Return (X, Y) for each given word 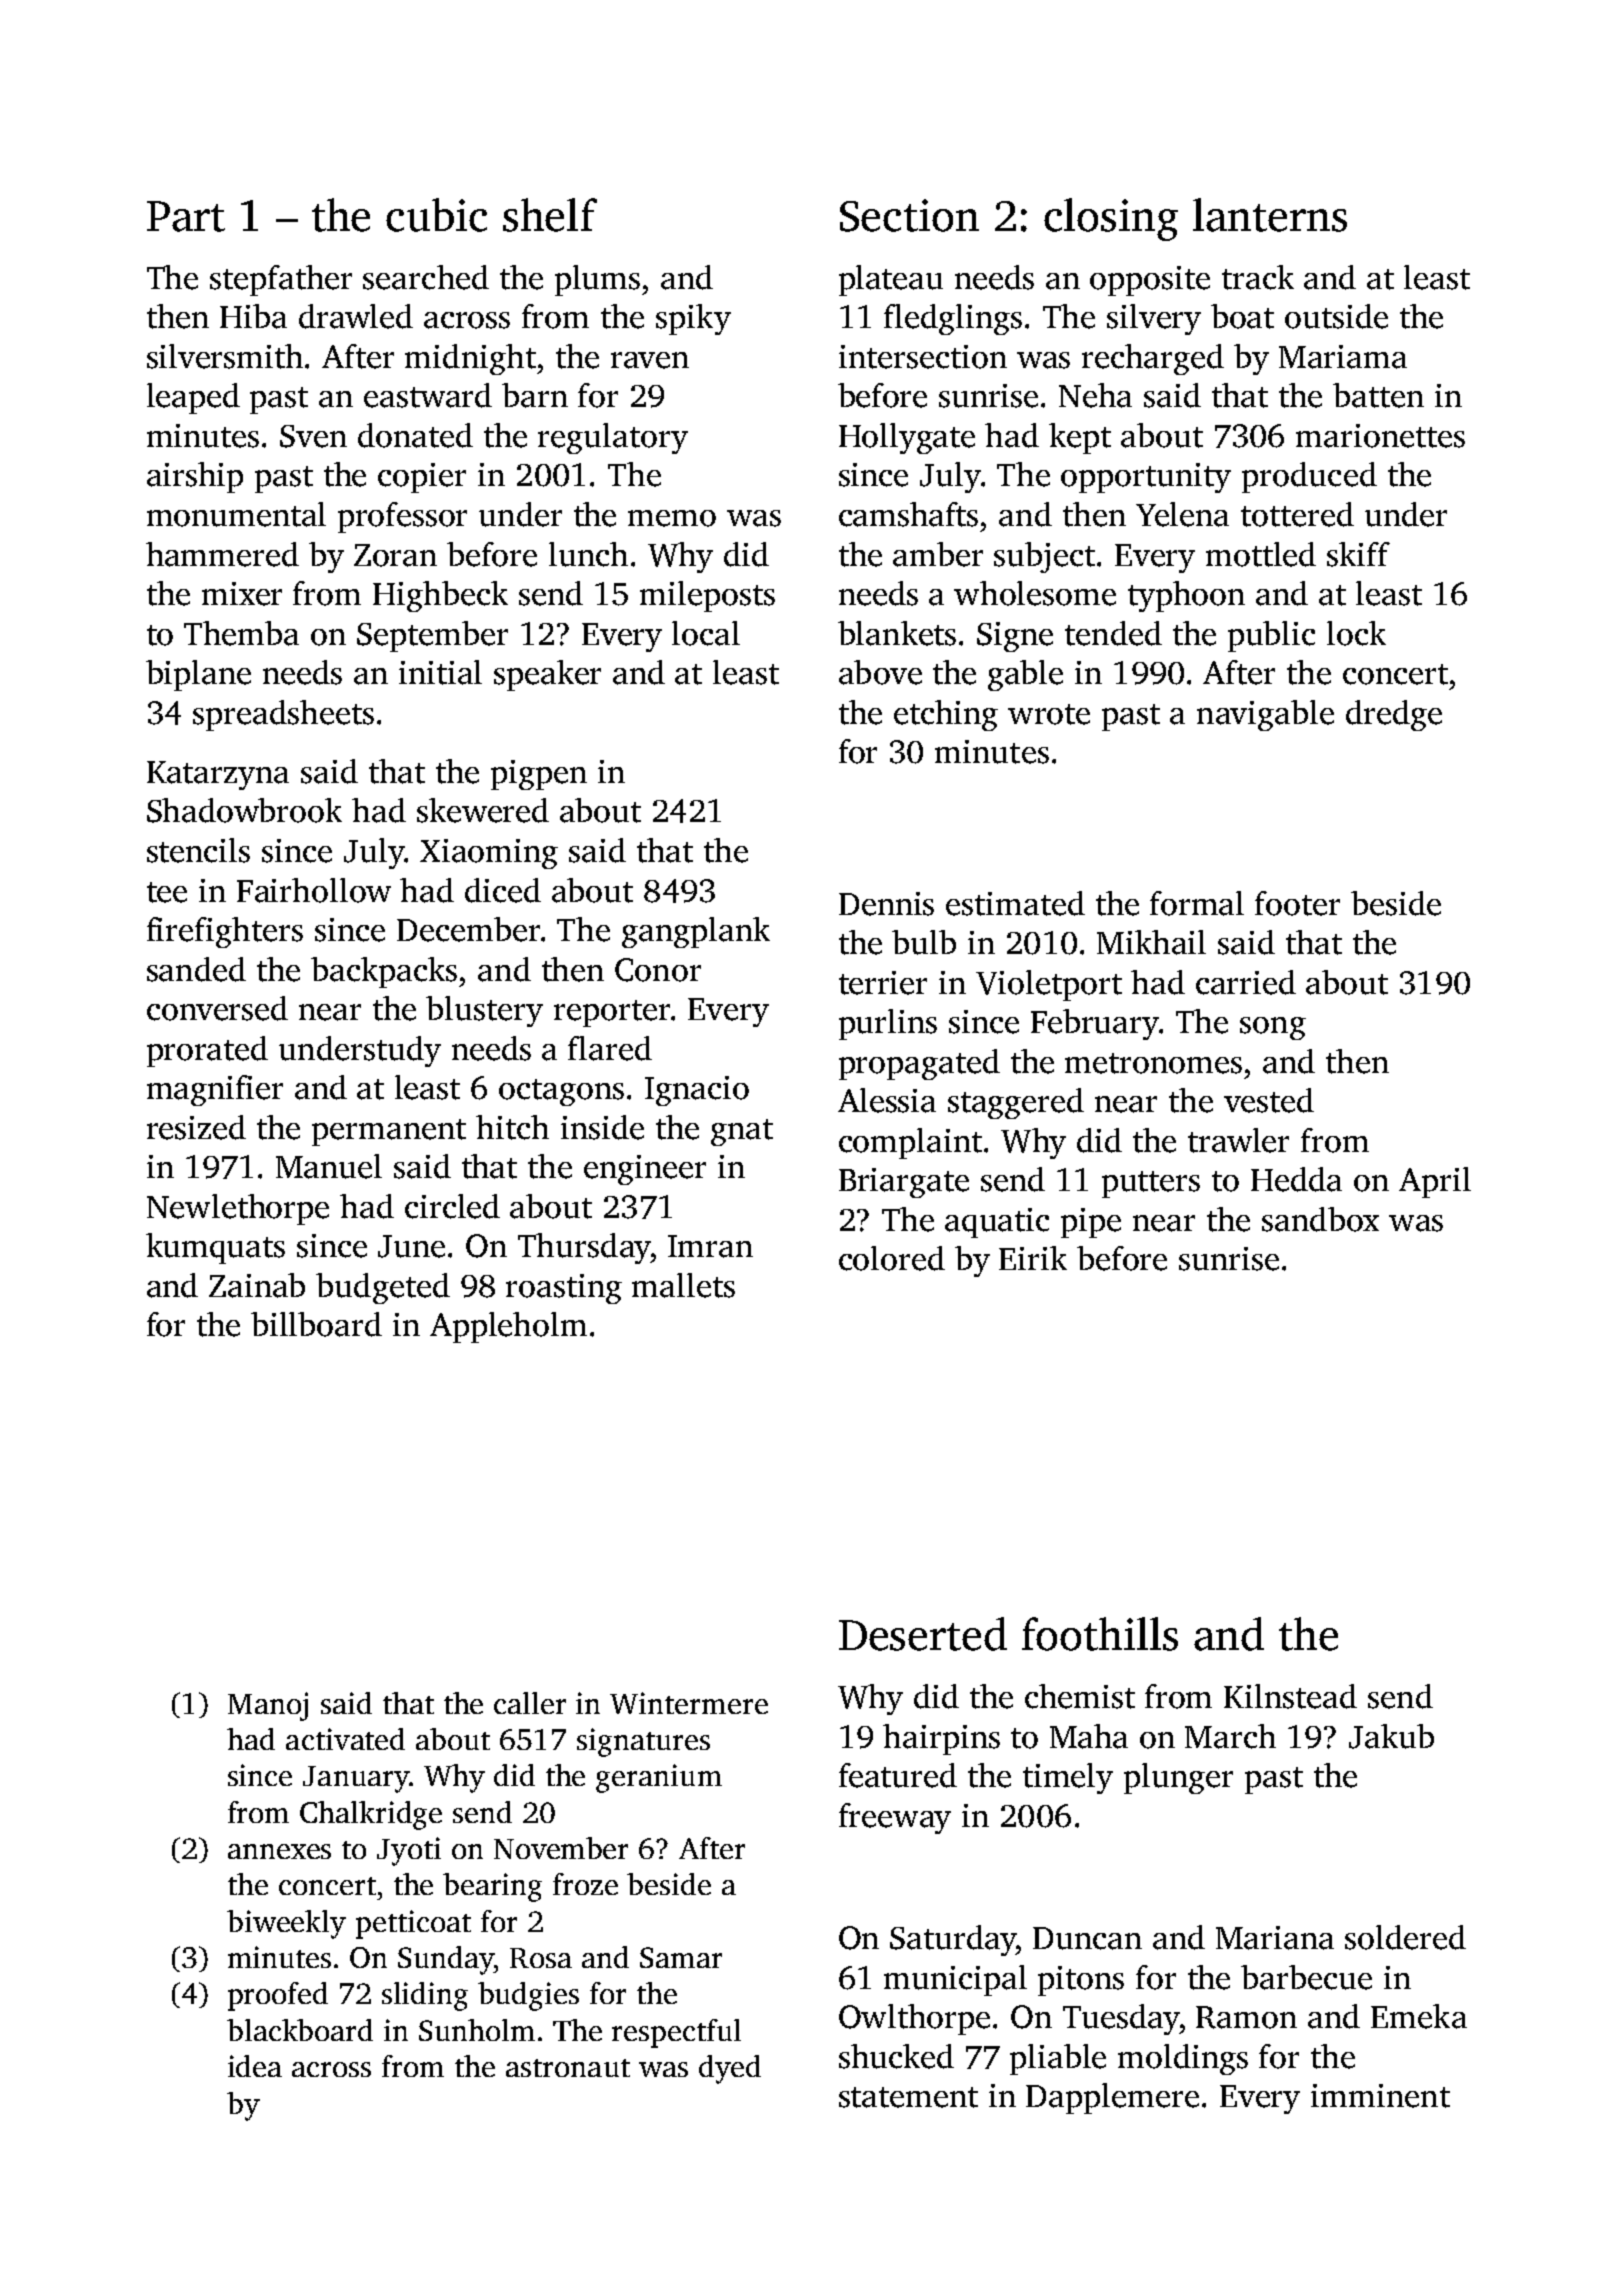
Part (186, 216)
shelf (550, 215)
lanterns (1270, 215)
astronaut (568, 2068)
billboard (316, 1324)
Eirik (1033, 1258)
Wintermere (689, 1703)
